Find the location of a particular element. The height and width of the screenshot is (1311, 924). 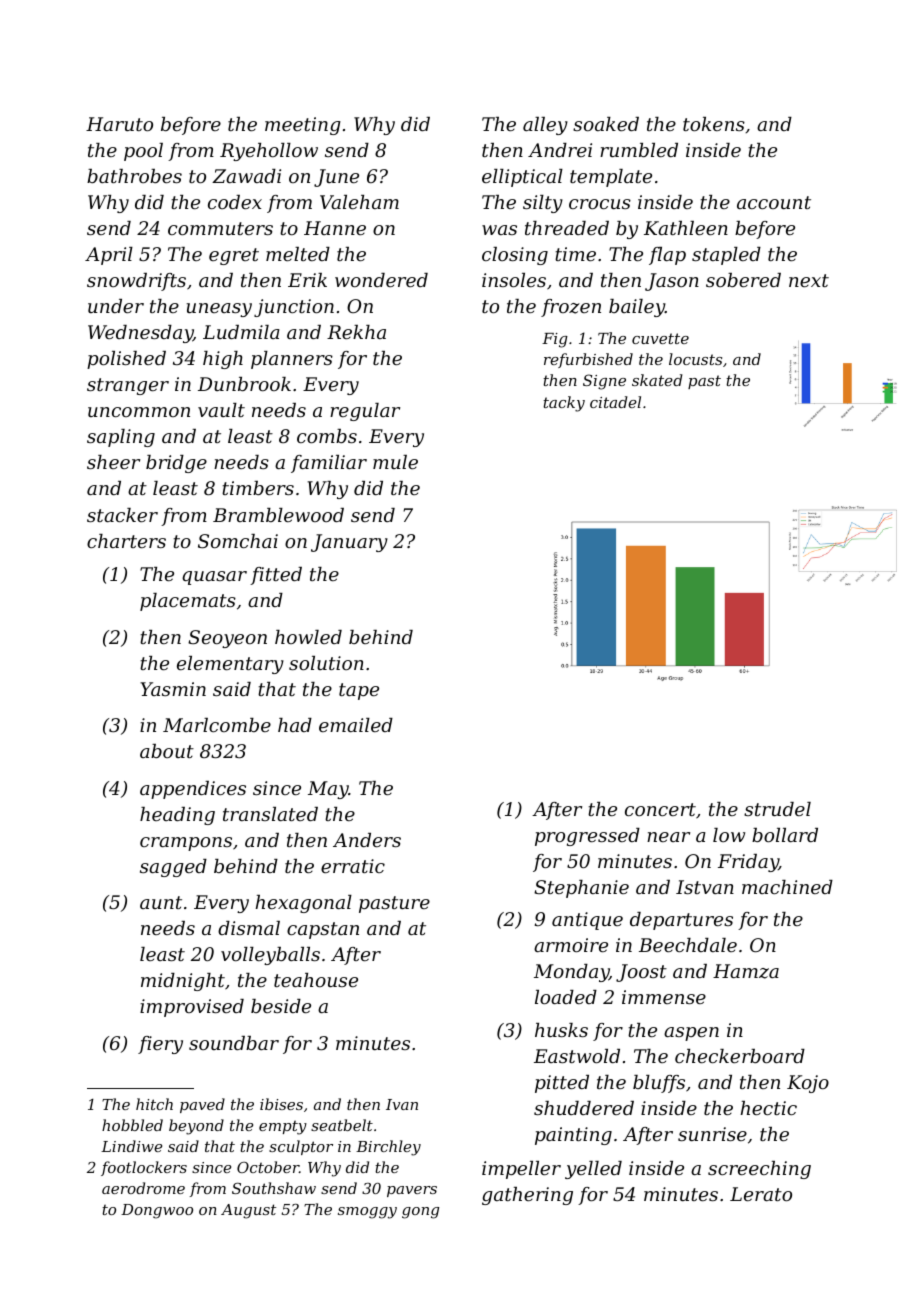

capstan is located at coordinates (323, 930).
